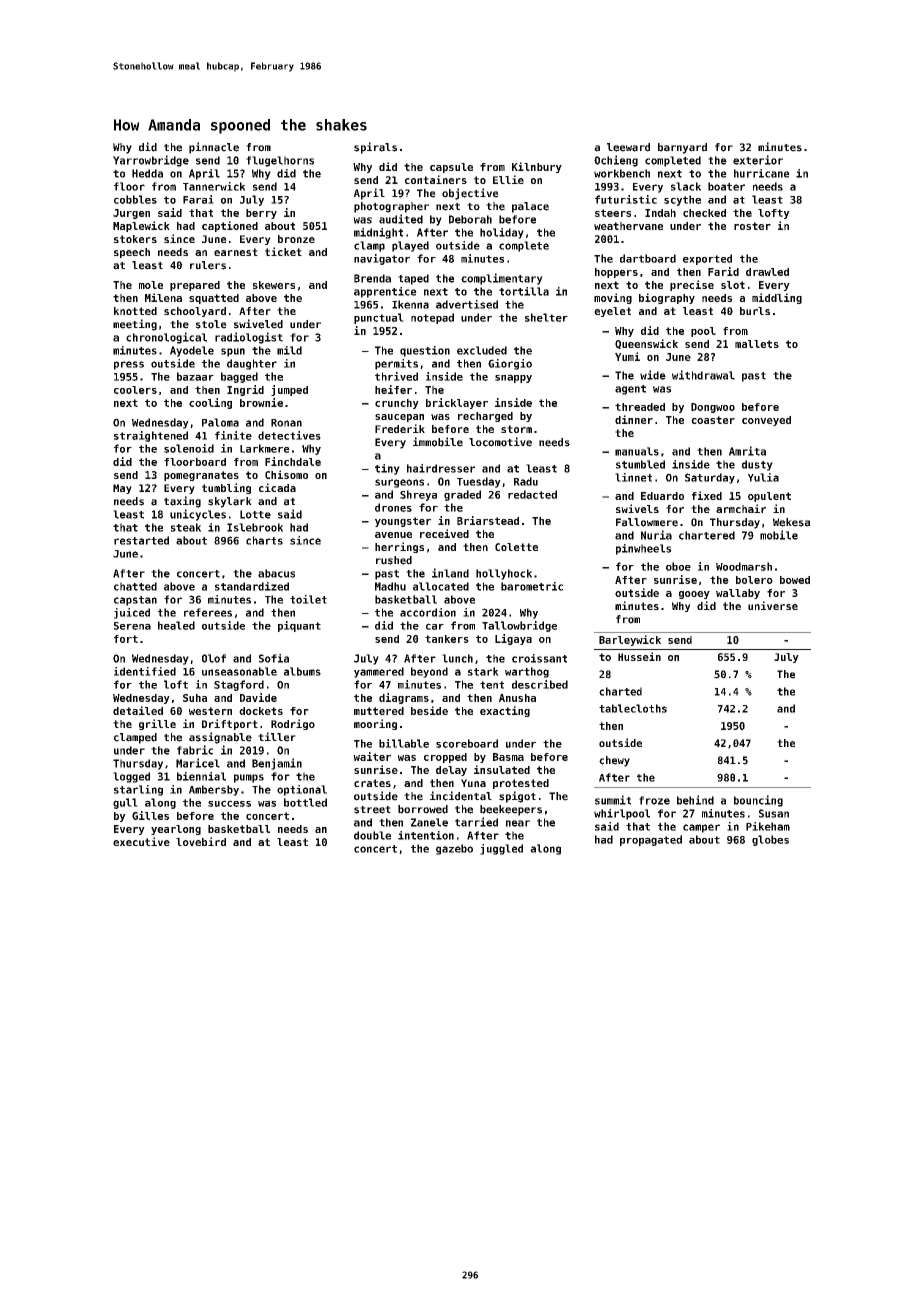 Image resolution: width=924 pixels, height=1308 pixels. Describe the element at coordinates (390, 586) in the screenshot. I see `Madhu` at that location.
